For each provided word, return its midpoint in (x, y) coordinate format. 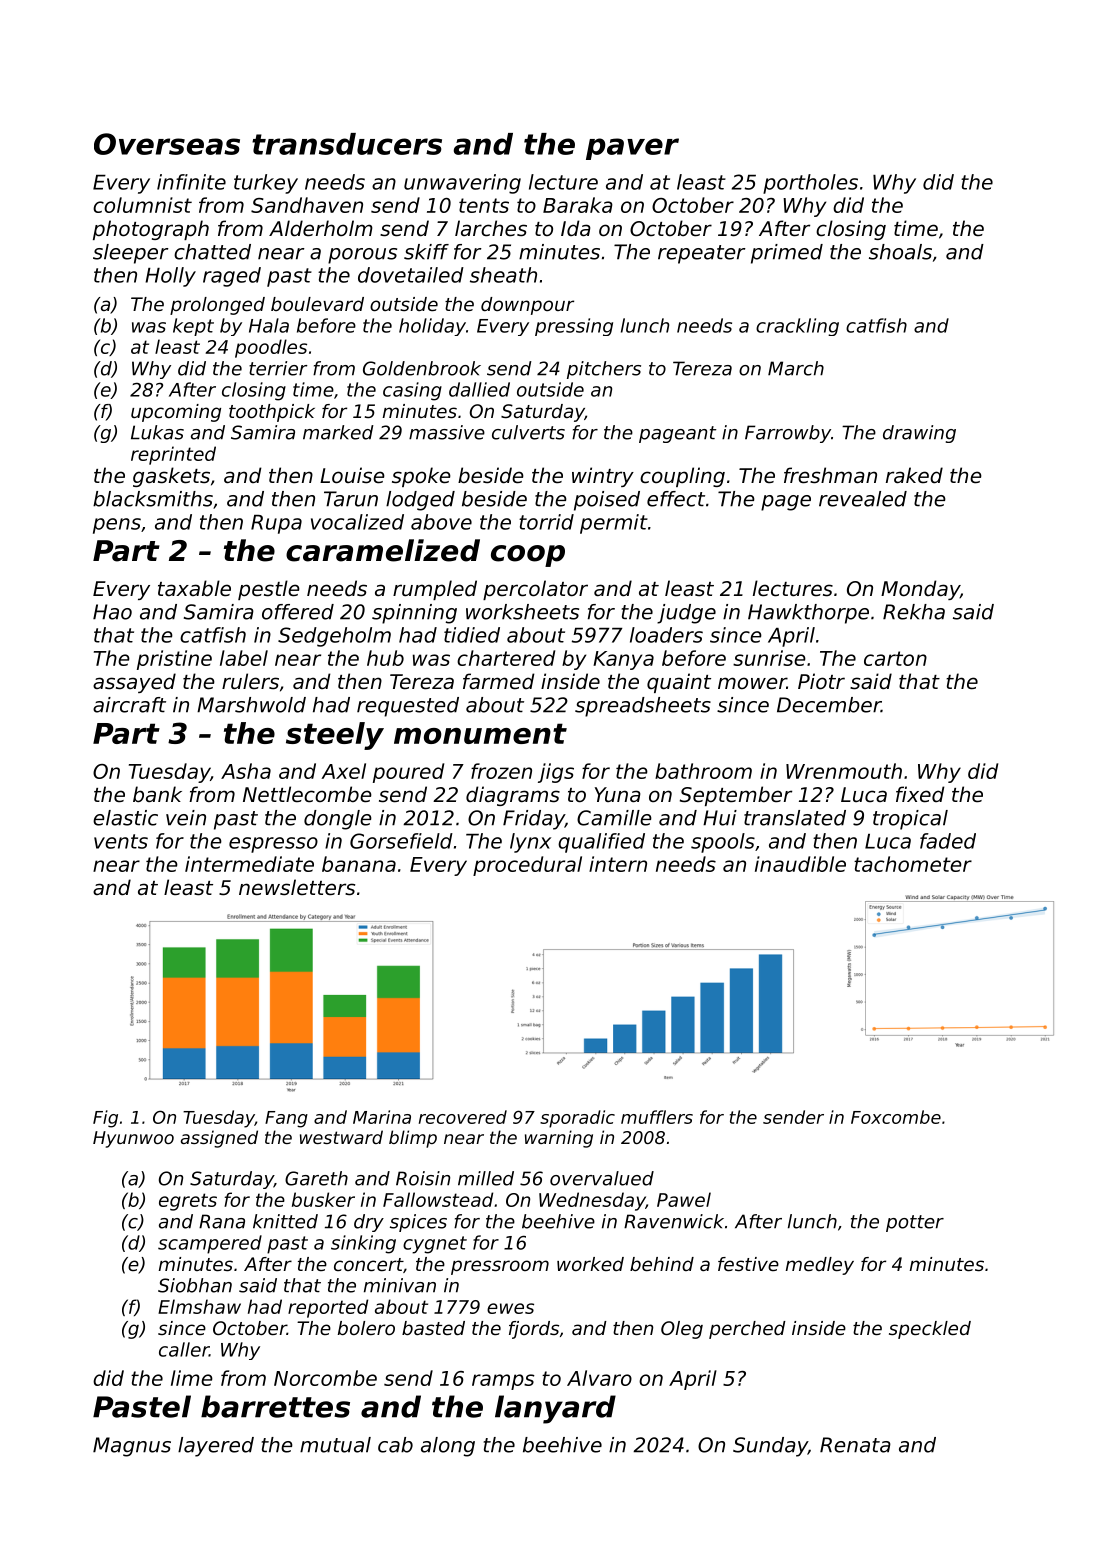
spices (418, 1223)
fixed (920, 794)
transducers (347, 144)
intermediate (249, 864)
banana (359, 864)
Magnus (132, 1447)
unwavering (462, 184)
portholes (810, 184)
